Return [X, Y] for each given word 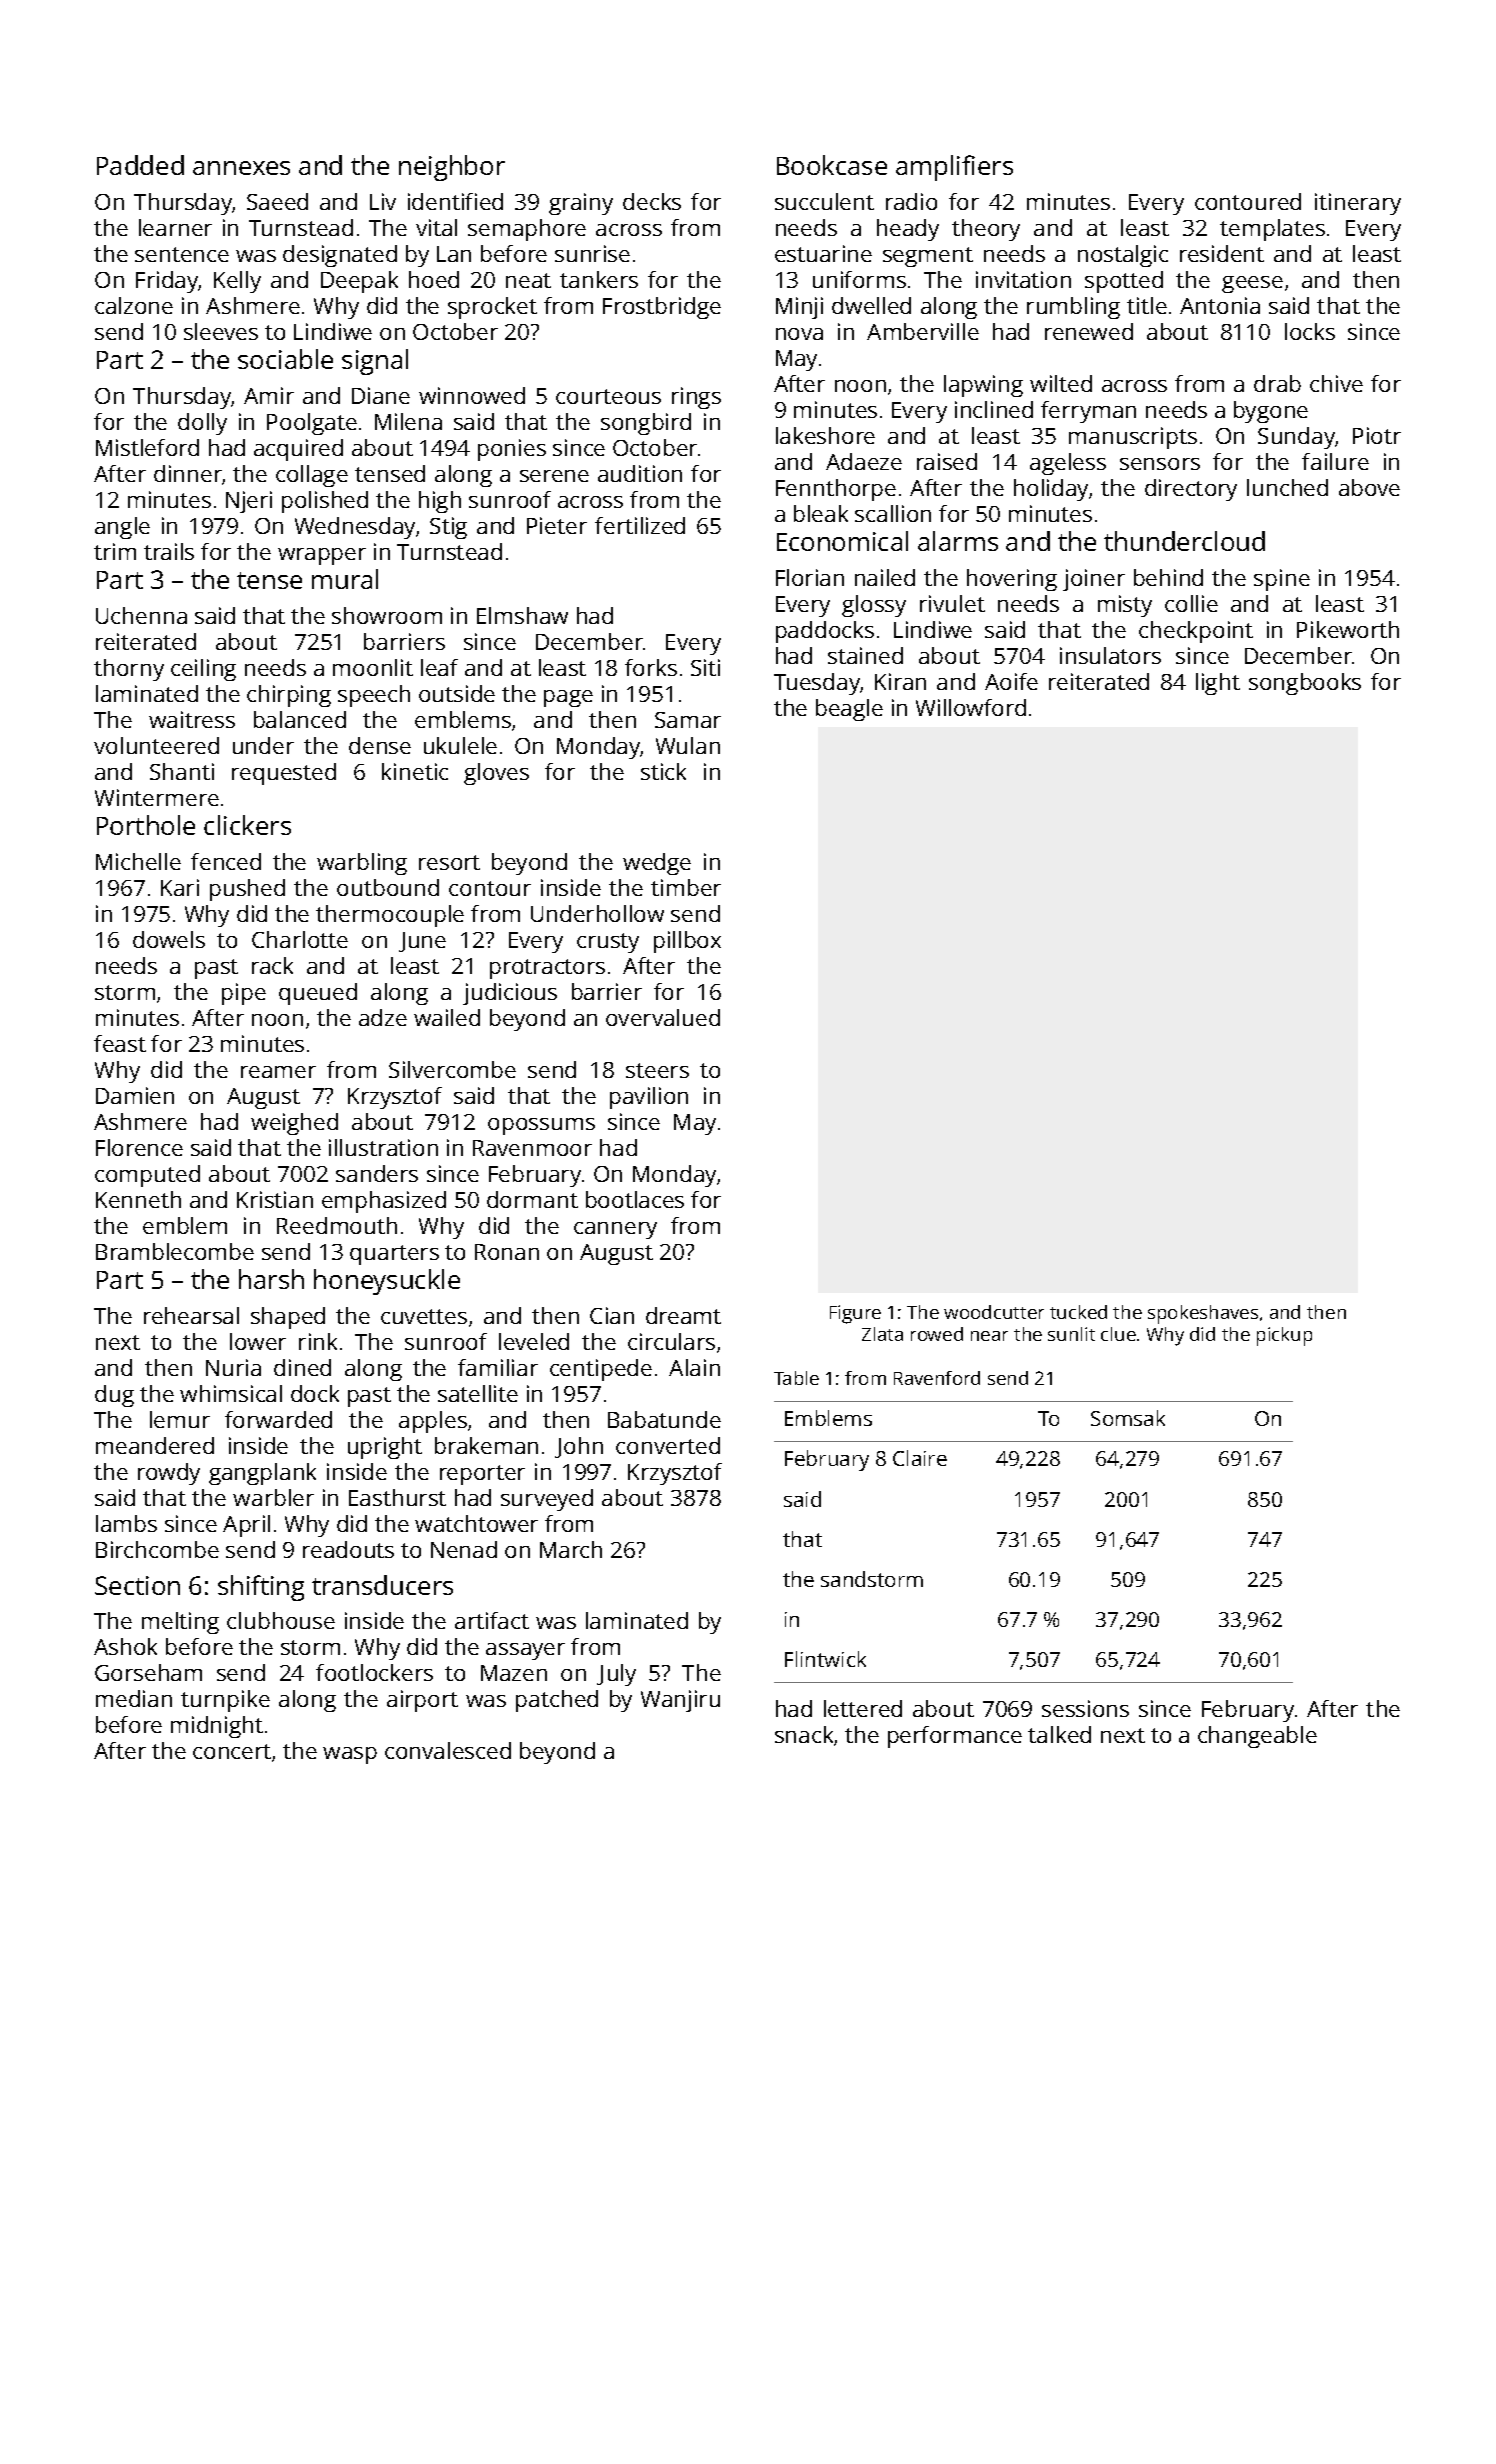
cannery [615, 1230]
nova [799, 334]
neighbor [452, 168]
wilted [1061, 383]
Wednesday [355, 528]
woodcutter [994, 1312]
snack [804, 1734]
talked [1059, 1734]
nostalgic [1123, 256]
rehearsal [191, 1315]
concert [232, 1751]
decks [652, 201]
